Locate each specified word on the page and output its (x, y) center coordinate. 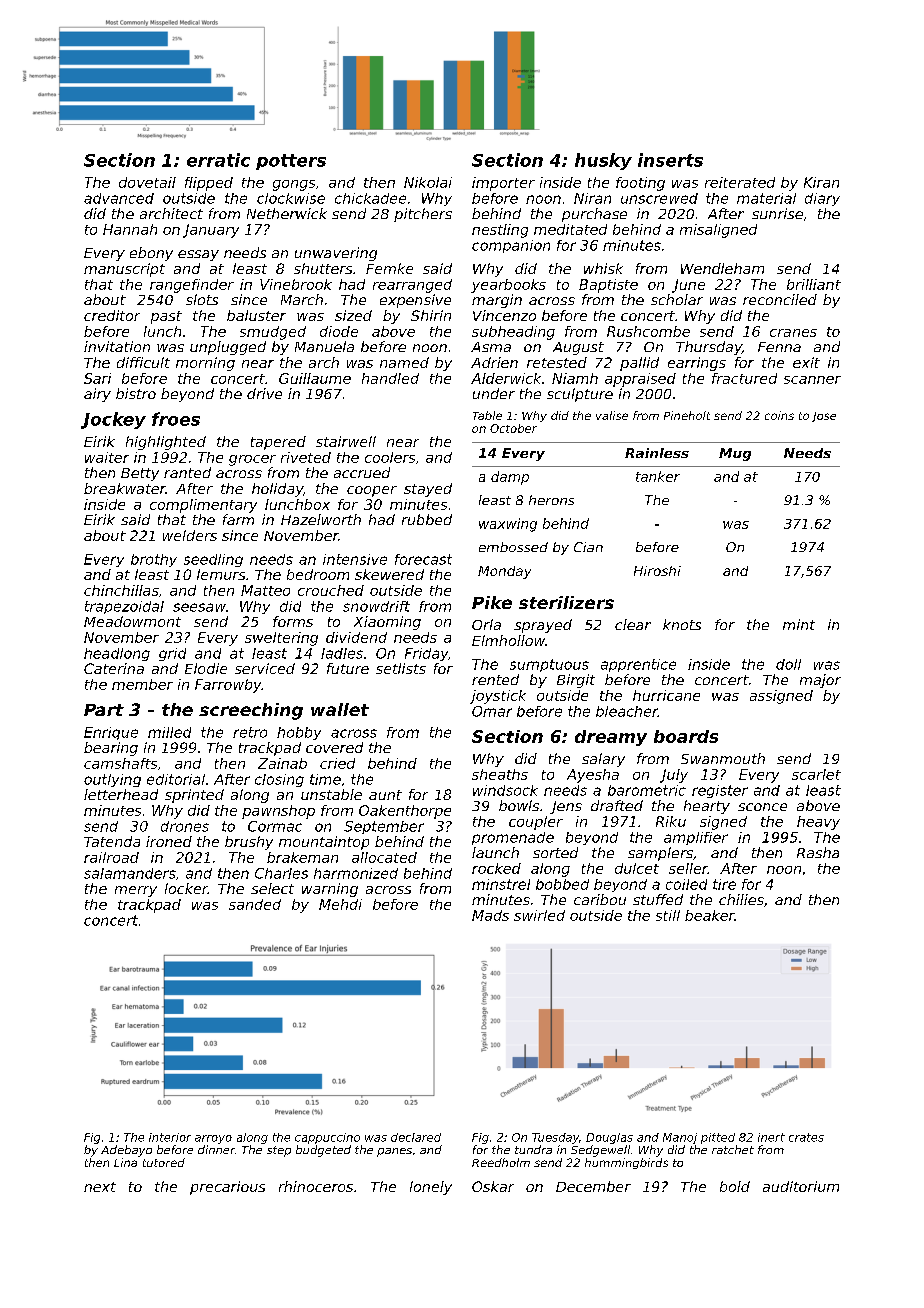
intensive (355, 559)
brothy (154, 560)
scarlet (816, 774)
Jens (566, 807)
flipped (209, 184)
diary (822, 199)
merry (136, 891)
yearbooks (508, 286)
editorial (176, 779)
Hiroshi (657, 571)
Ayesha (593, 776)
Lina (125, 1162)
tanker (658, 476)
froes (176, 419)
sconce (762, 807)
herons (551, 500)
